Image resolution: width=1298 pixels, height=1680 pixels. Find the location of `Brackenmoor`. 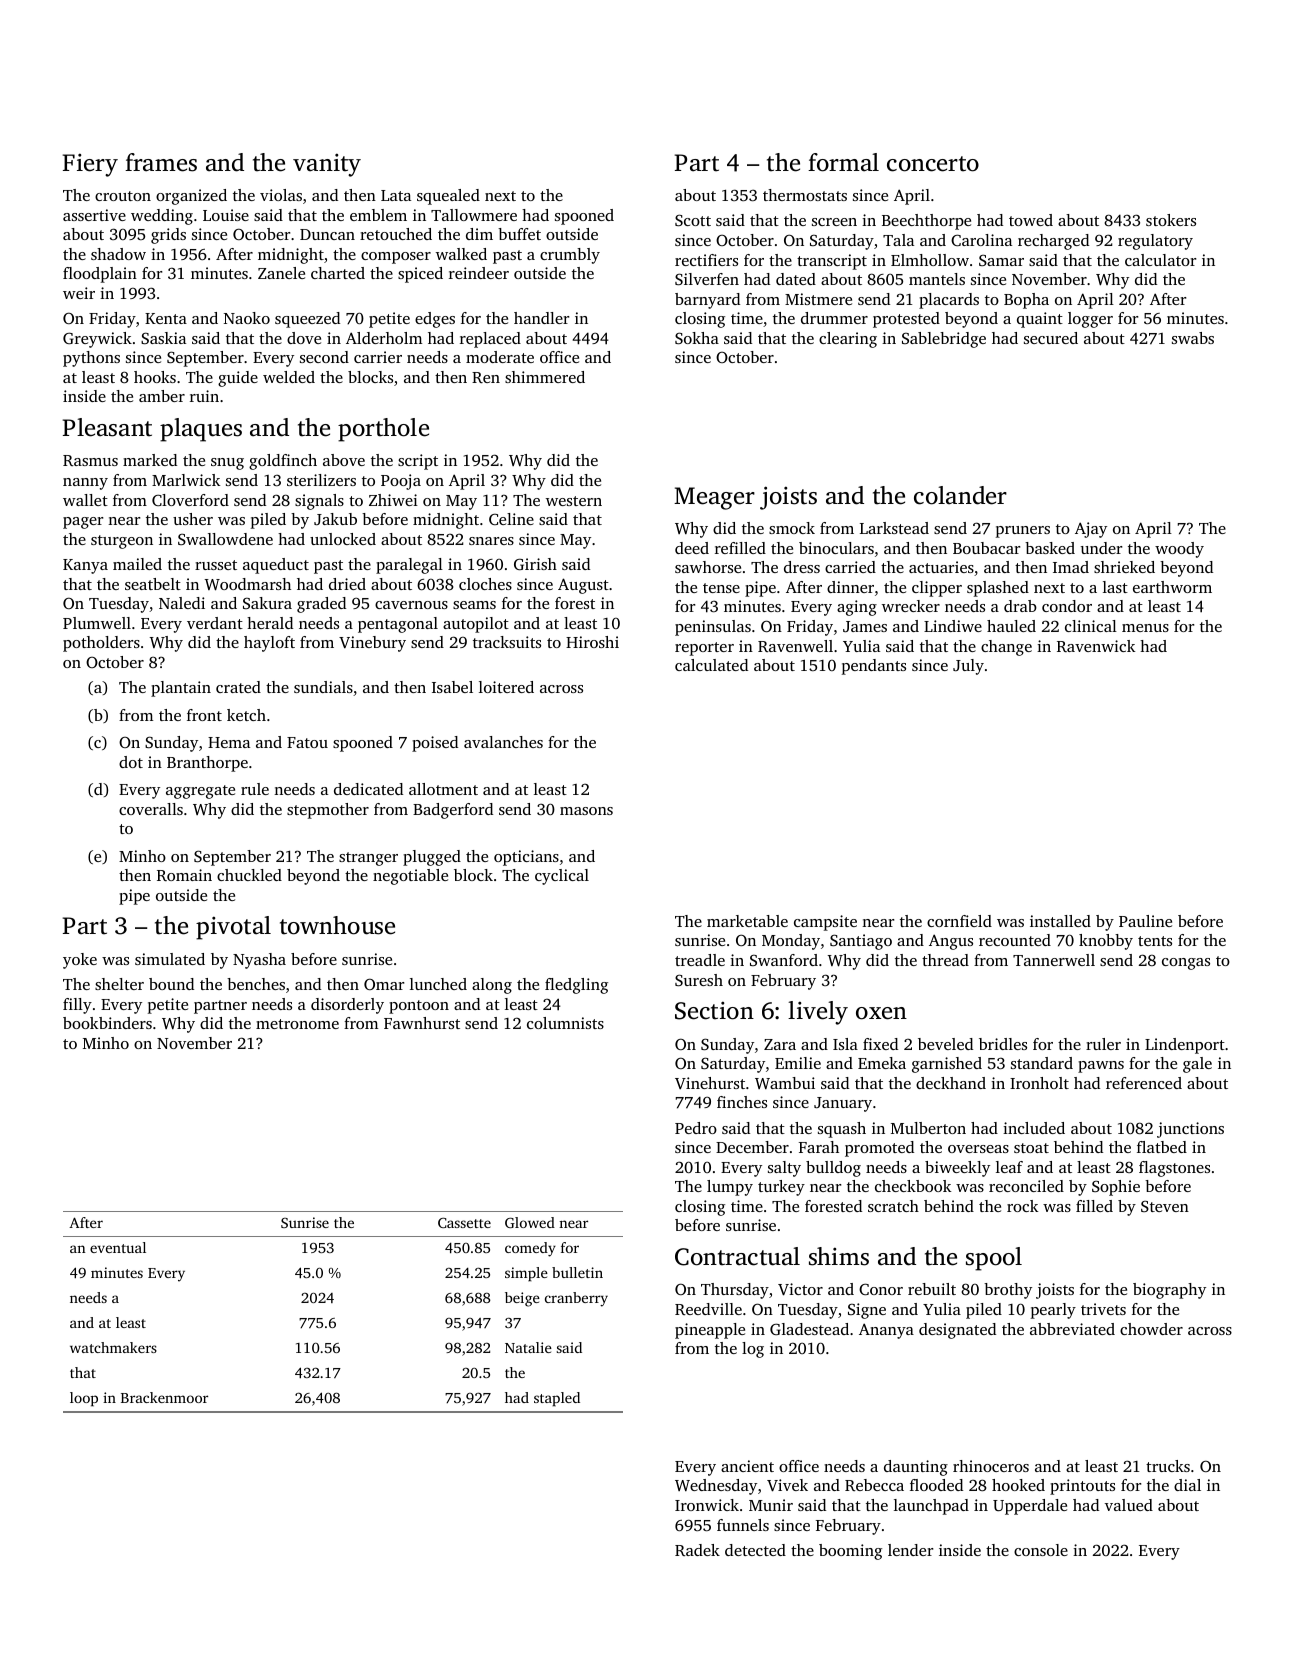

Brackenmoor is located at coordinates (164, 1397).
